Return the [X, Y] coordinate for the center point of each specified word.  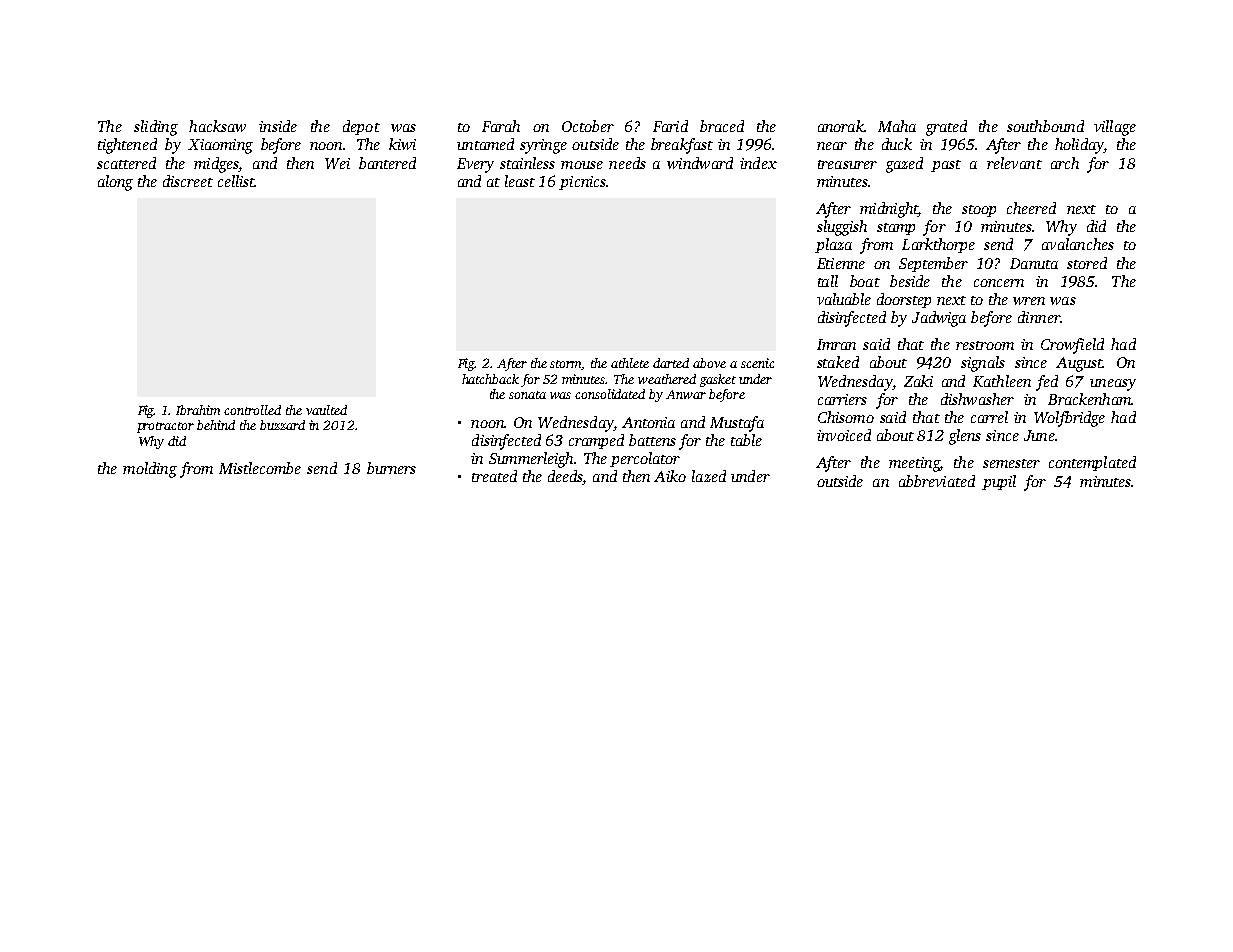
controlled [252, 410]
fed [1047, 383]
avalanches [1078, 244]
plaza [833, 245]
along [115, 183]
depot [361, 127]
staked [838, 362]
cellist [236, 181]
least [520, 181]
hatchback [490, 379]
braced [722, 126]
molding [150, 470]
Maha [897, 126]
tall [828, 281]
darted [671, 363]
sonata [527, 395]
